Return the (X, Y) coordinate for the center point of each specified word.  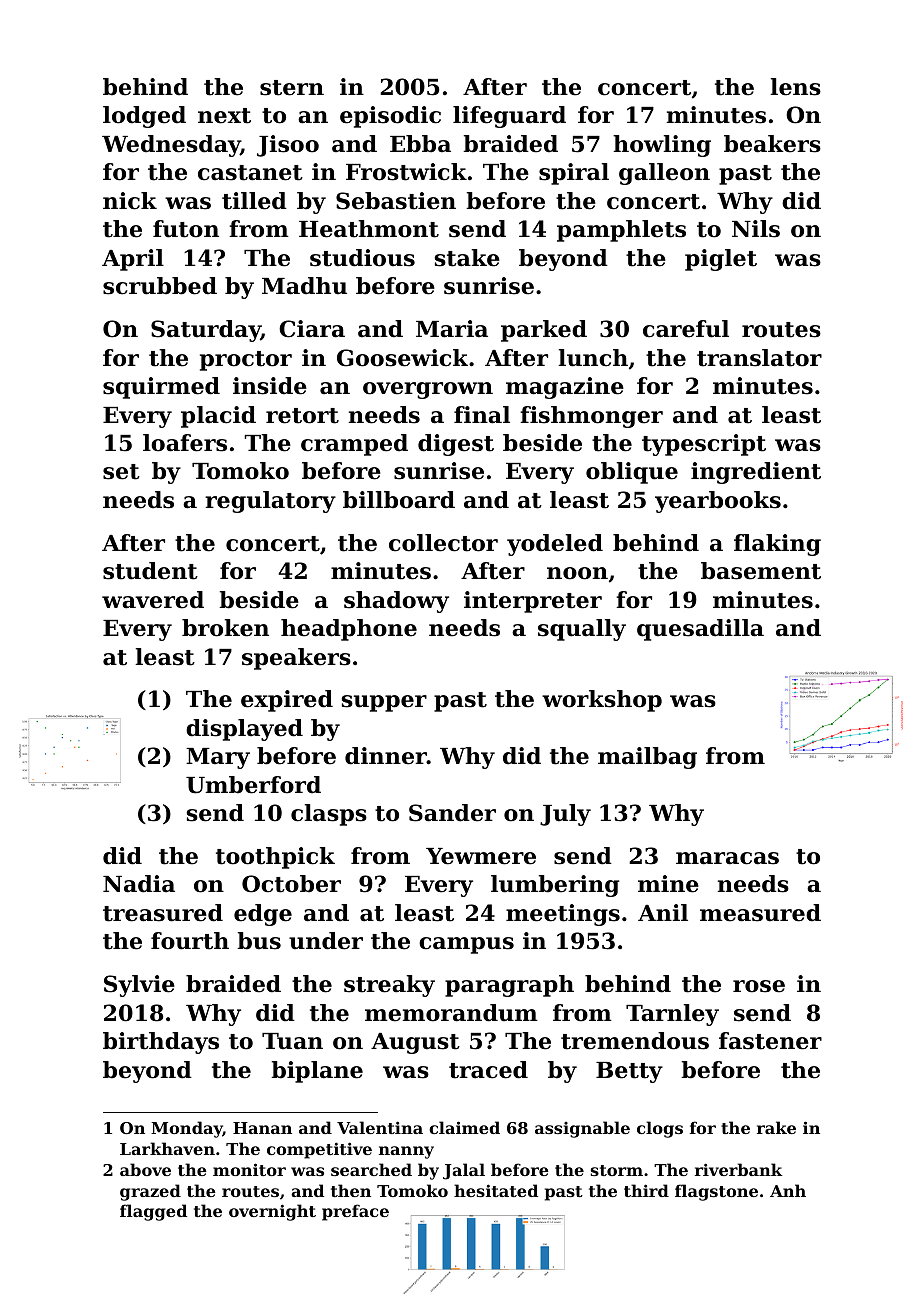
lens (795, 87)
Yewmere (481, 856)
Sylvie (139, 986)
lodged (144, 117)
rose (759, 986)
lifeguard (509, 117)
